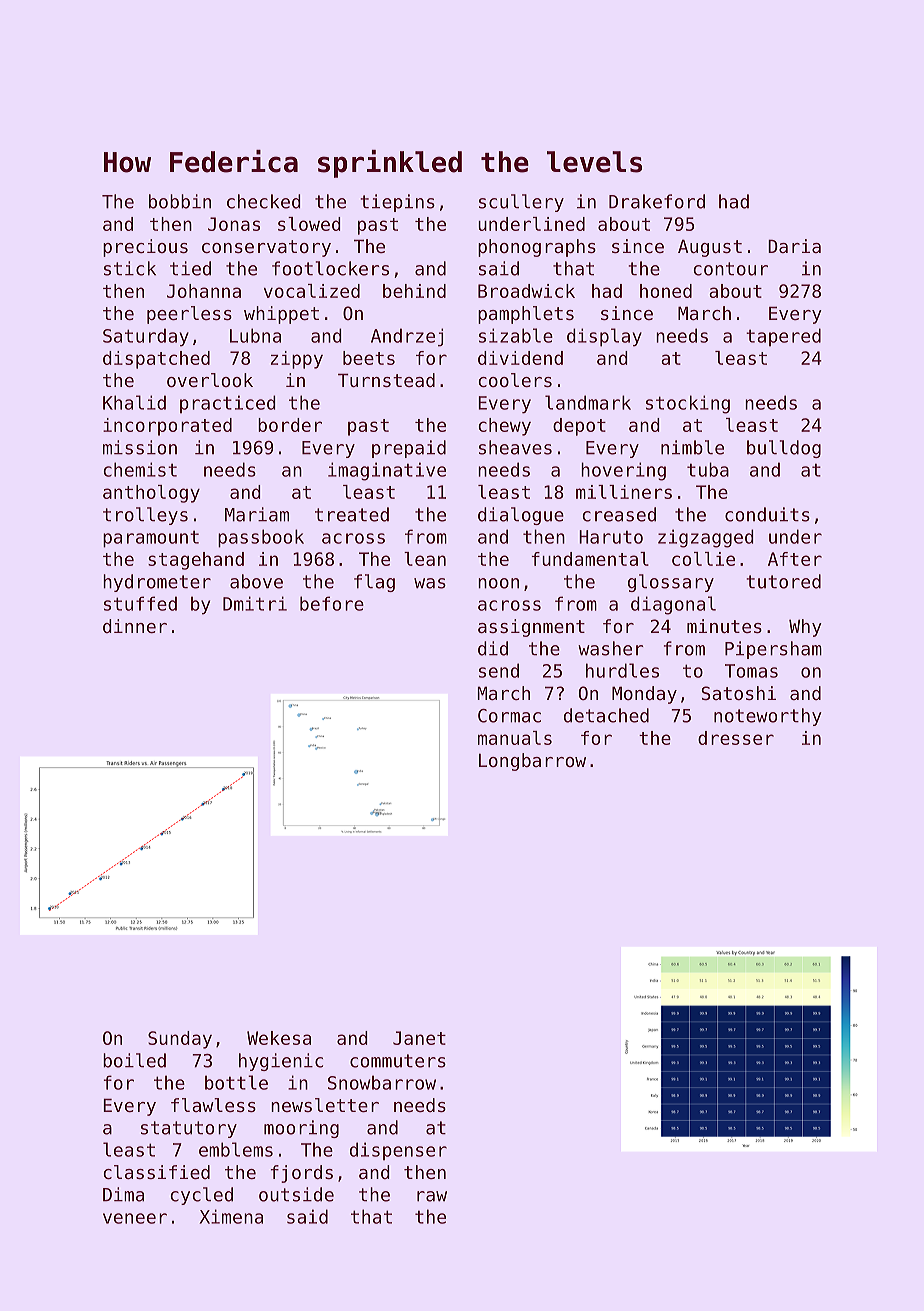  What do you see at coordinates (255, 603) in the document?
I see `Dmitri` at bounding box center [255, 603].
